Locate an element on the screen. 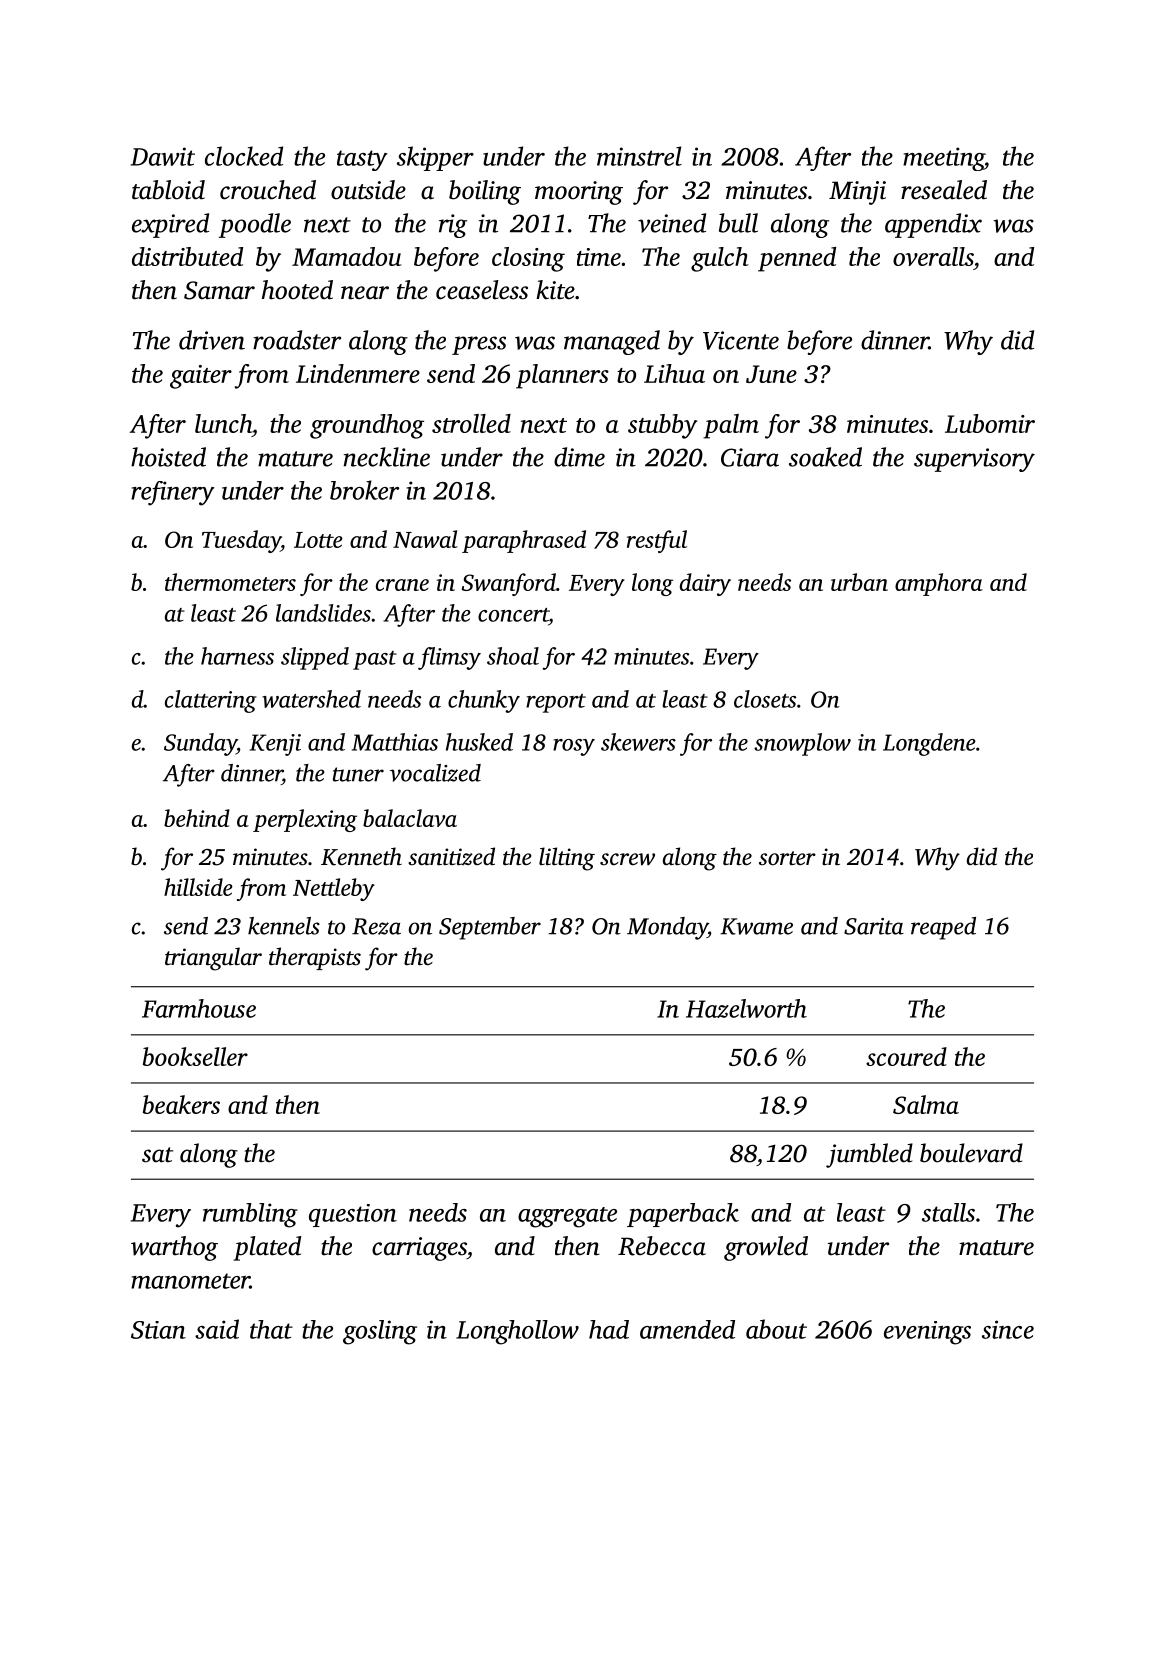  boiling is located at coordinates (485, 192).
